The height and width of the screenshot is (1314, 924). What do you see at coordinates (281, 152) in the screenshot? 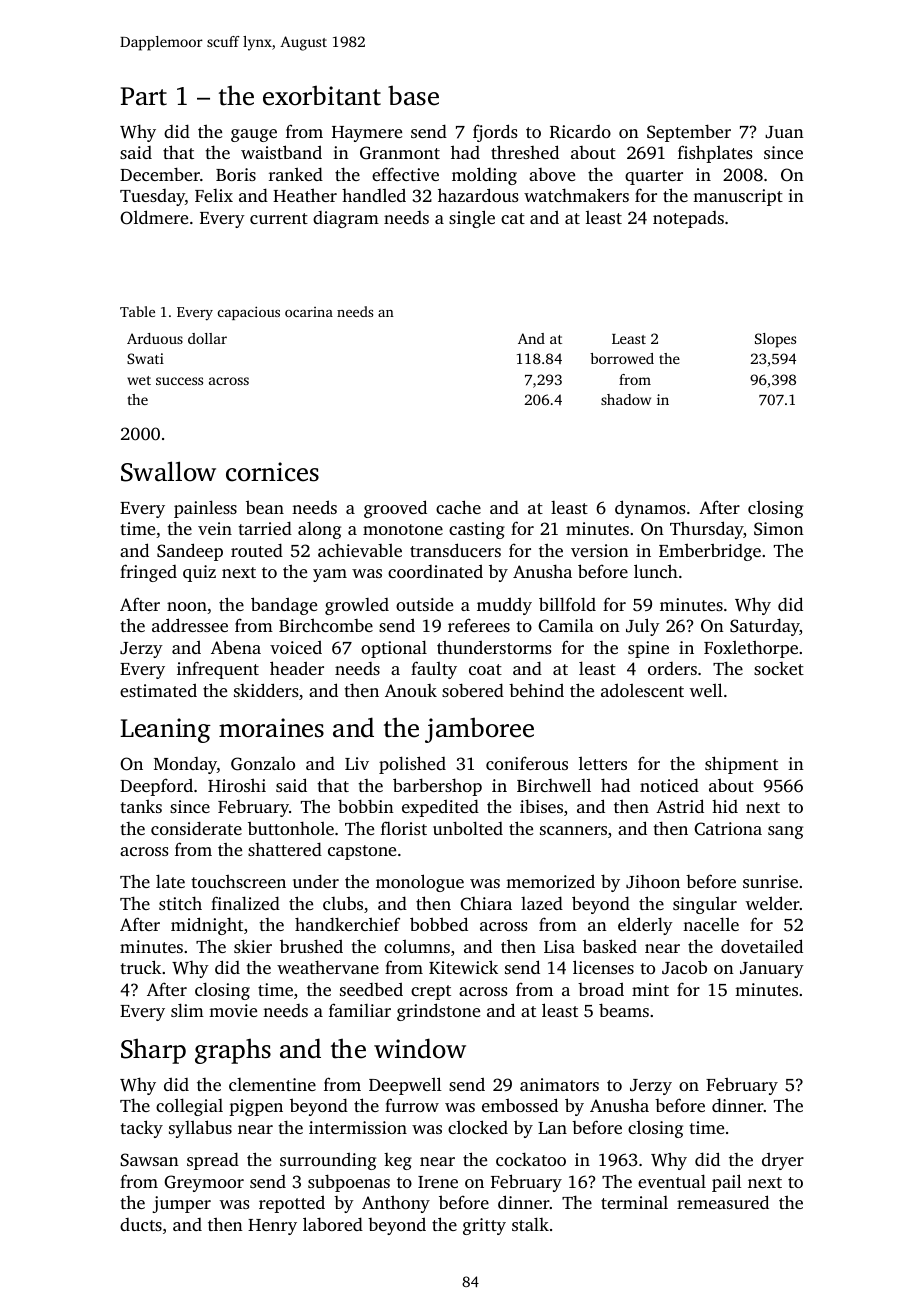
I see `waistband` at bounding box center [281, 152].
